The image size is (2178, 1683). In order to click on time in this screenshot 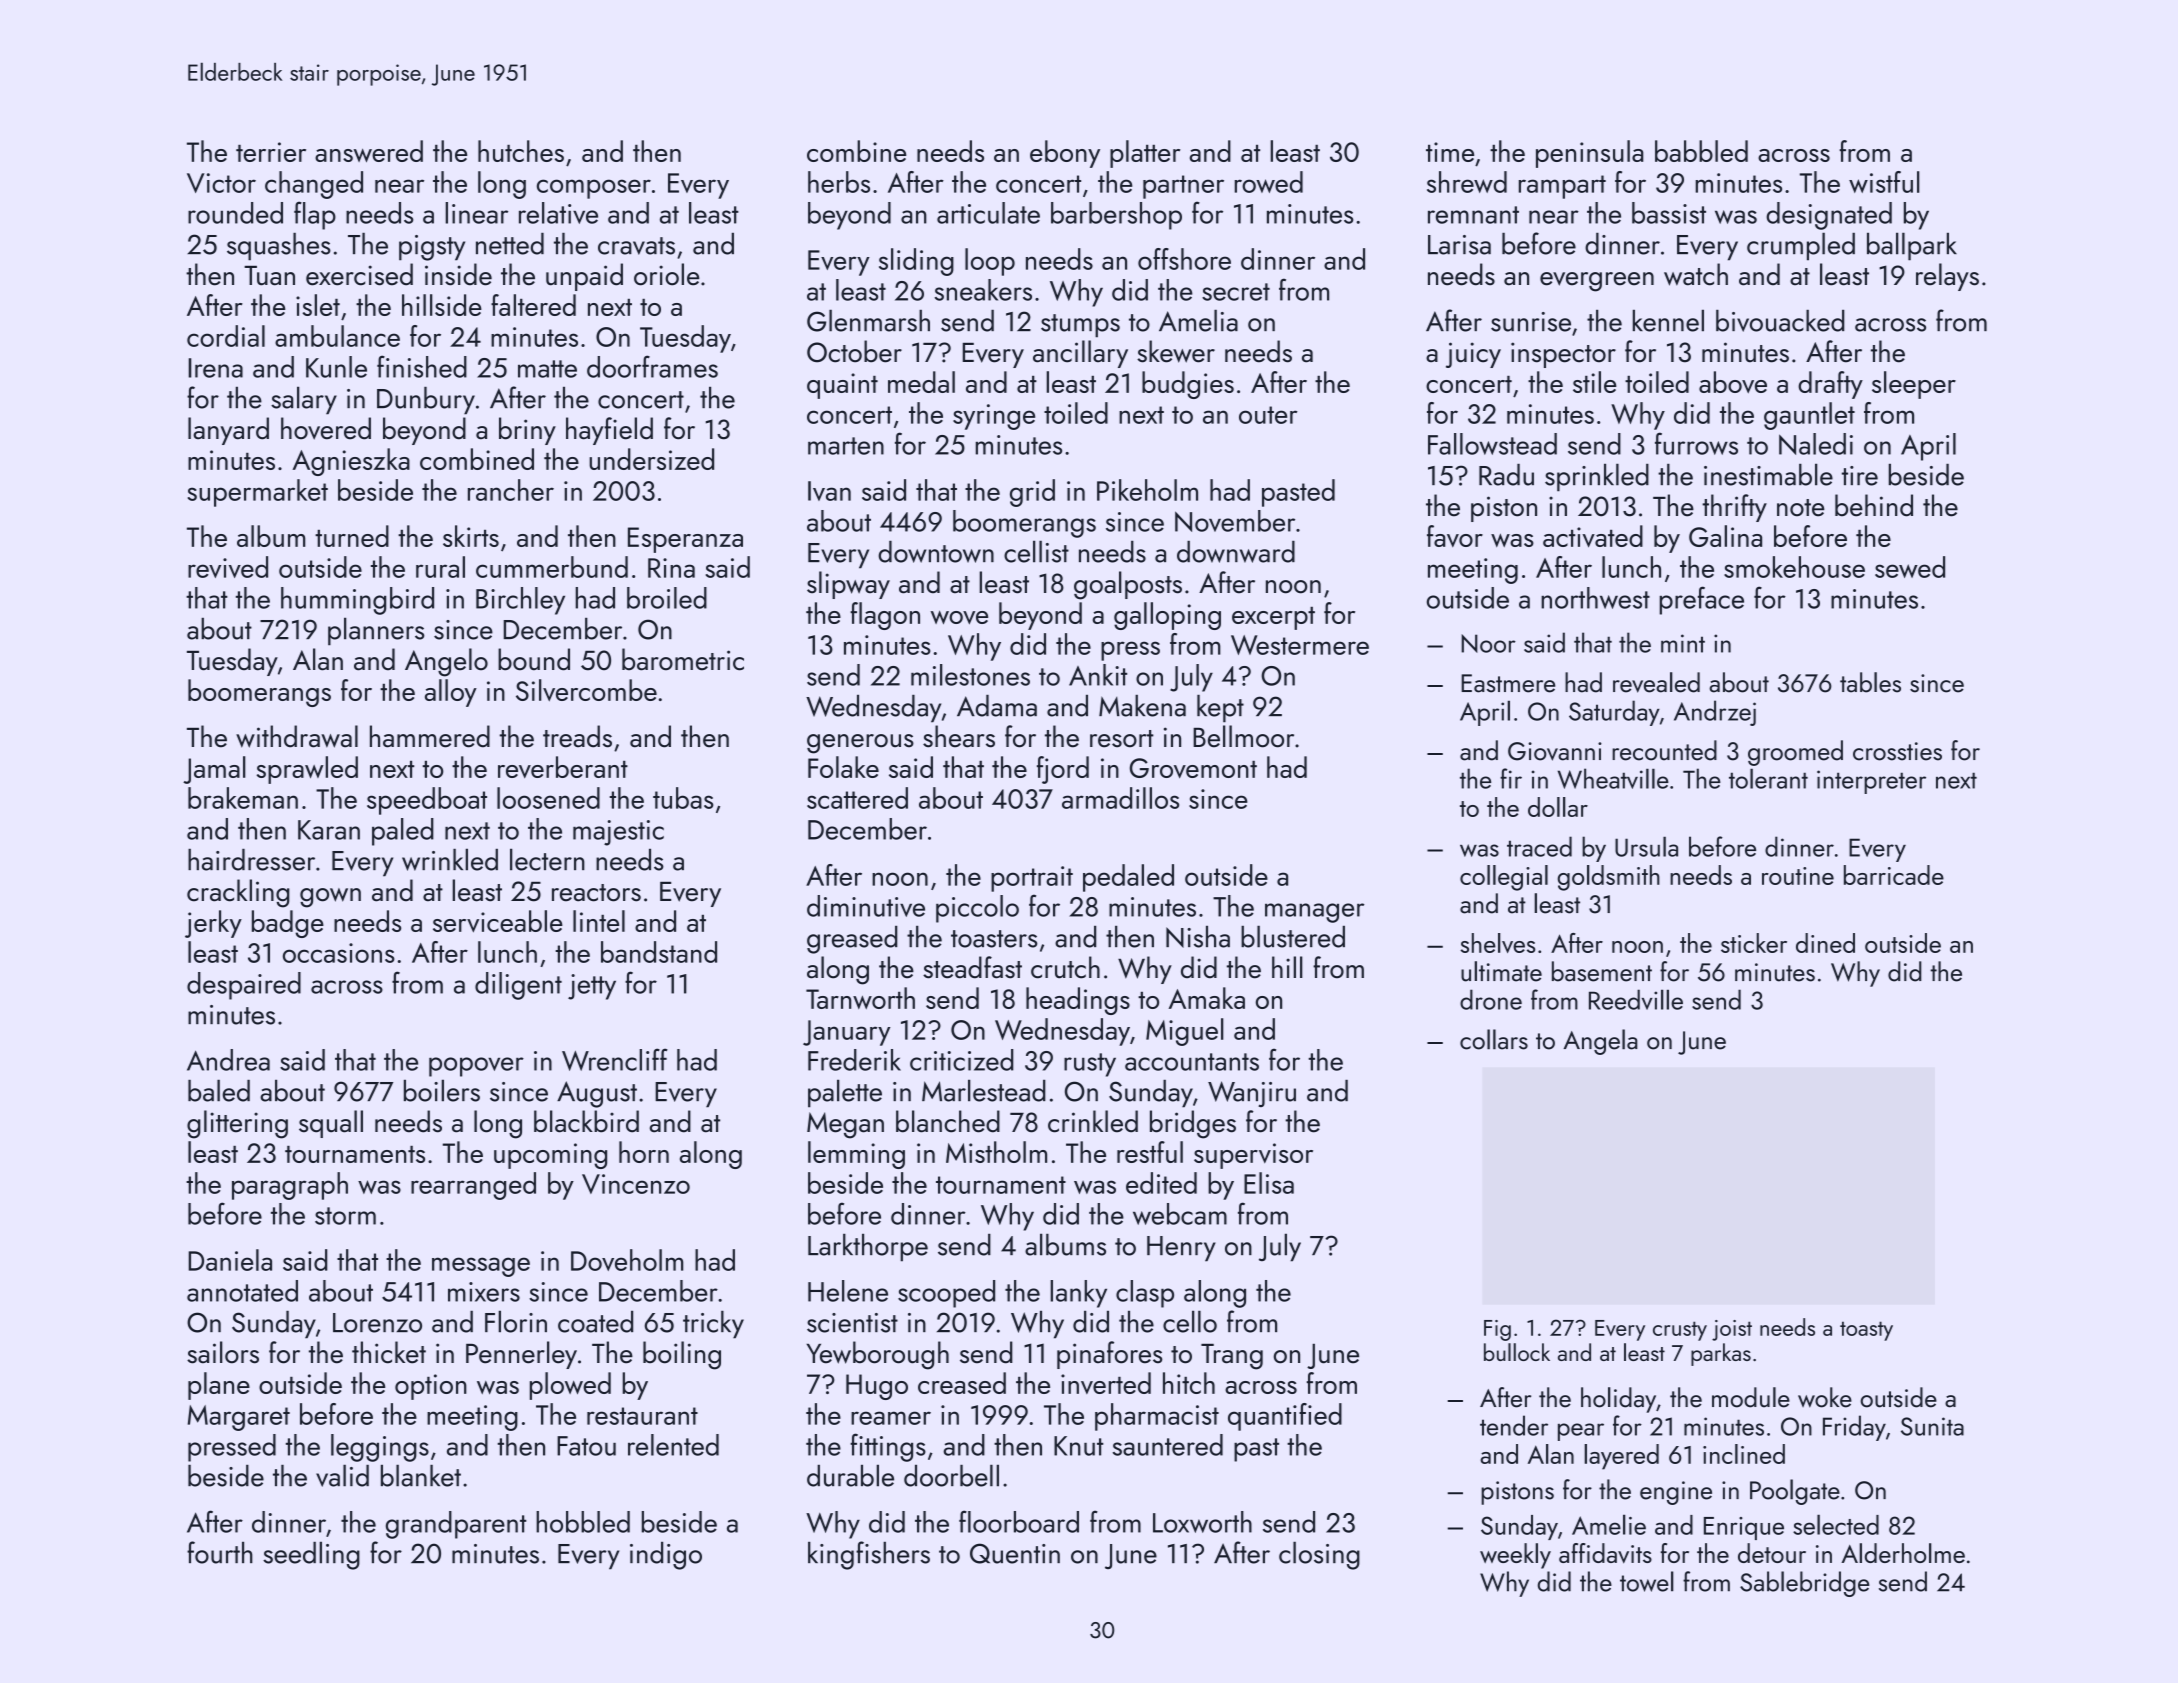, I will do `click(1450, 152)`.
